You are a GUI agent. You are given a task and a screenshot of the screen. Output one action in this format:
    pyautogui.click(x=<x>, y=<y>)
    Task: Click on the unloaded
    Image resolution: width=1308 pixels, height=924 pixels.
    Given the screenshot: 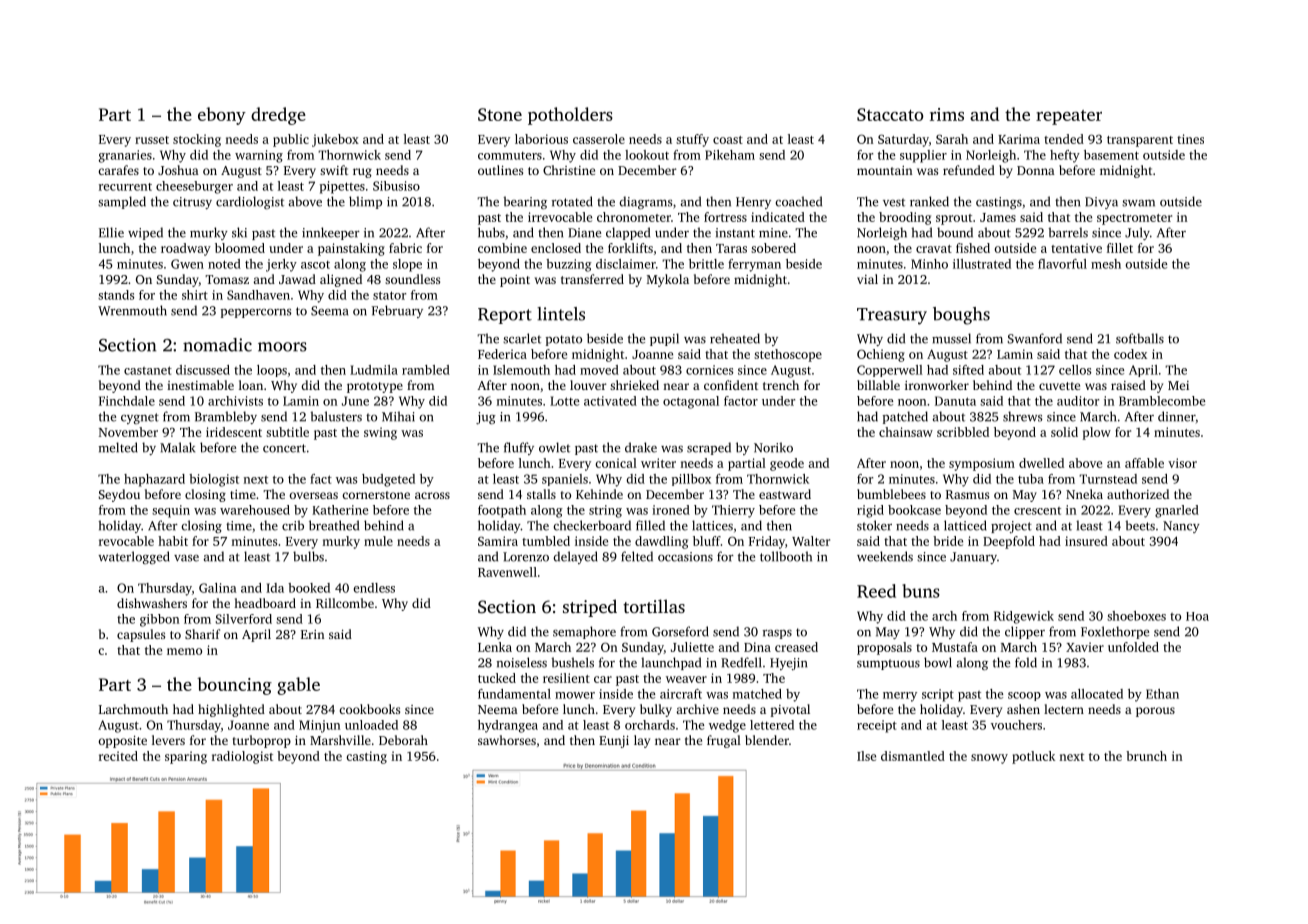 What is the action you would take?
    pyautogui.click(x=371, y=725)
